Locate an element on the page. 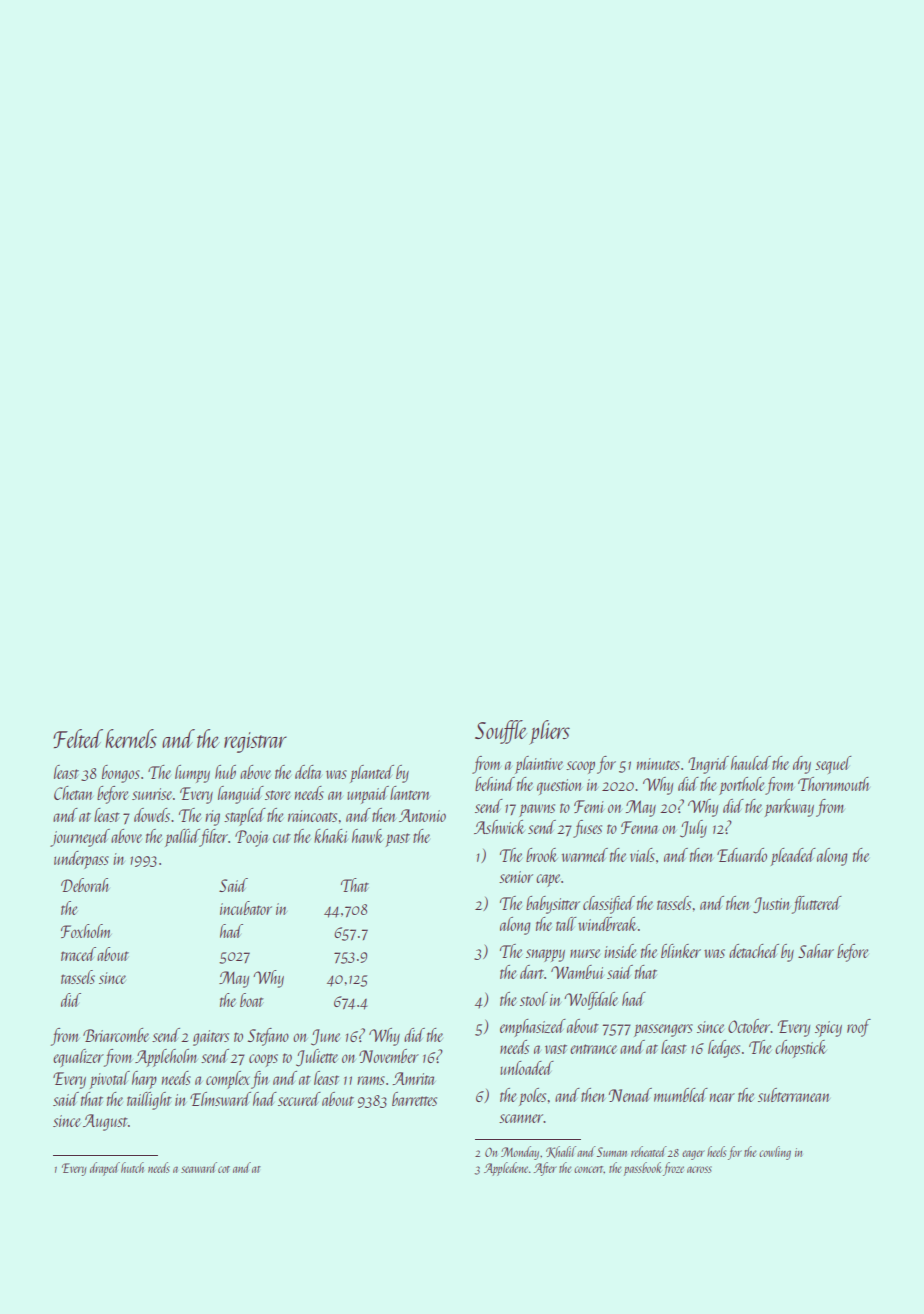 This image has height=1314, width=924. mumbled is located at coordinates (681, 1095).
